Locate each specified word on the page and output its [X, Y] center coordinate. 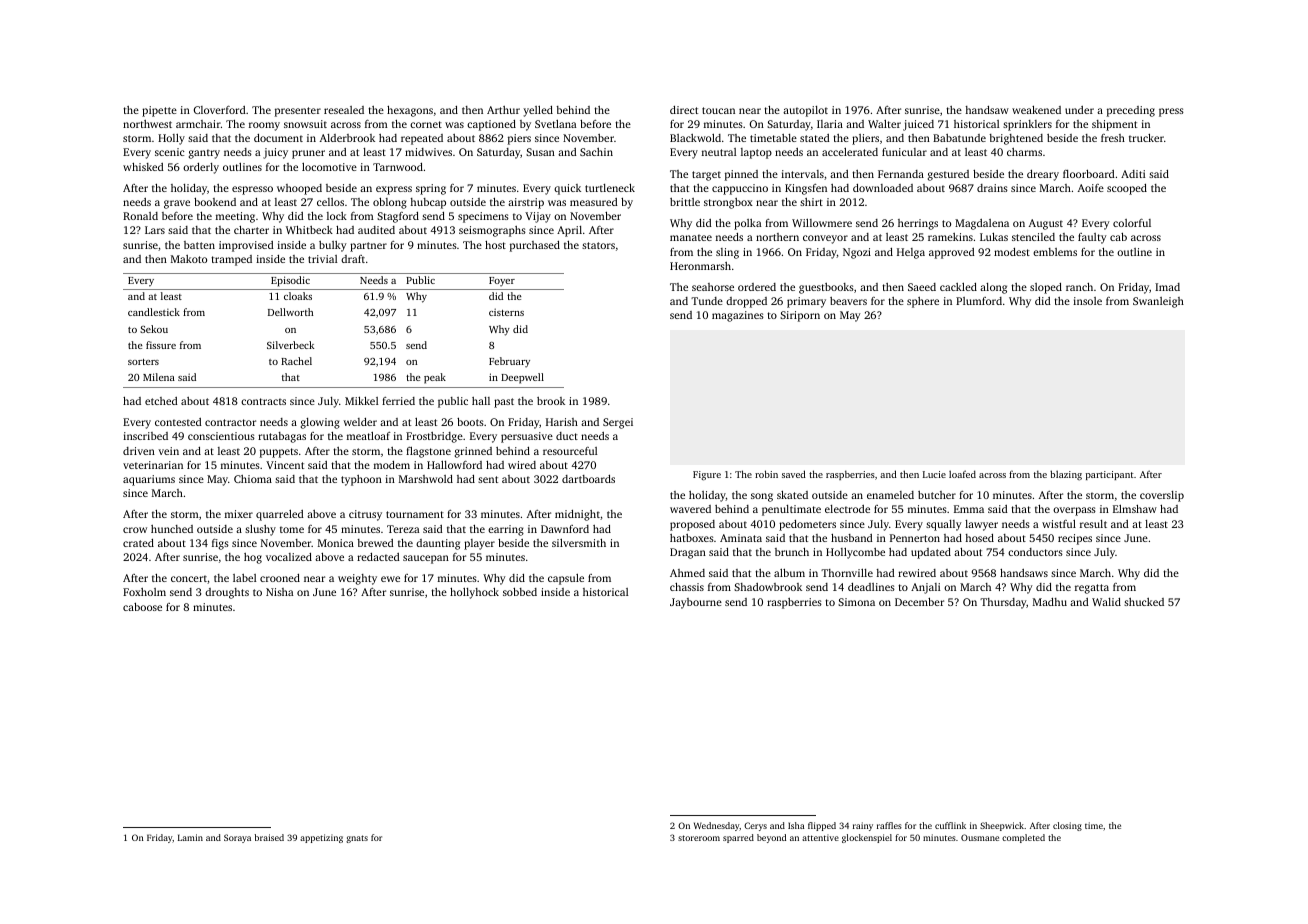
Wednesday [717, 826]
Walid [1106, 602]
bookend [215, 202]
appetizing [321, 838]
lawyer [981, 525]
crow [135, 530]
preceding [1131, 111]
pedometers [807, 525]
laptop [756, 153]
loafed [962, 474]
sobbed [520, 592]
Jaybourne [696, 603]
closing [1067, 826]
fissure [161, 345]
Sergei [618, 423]
